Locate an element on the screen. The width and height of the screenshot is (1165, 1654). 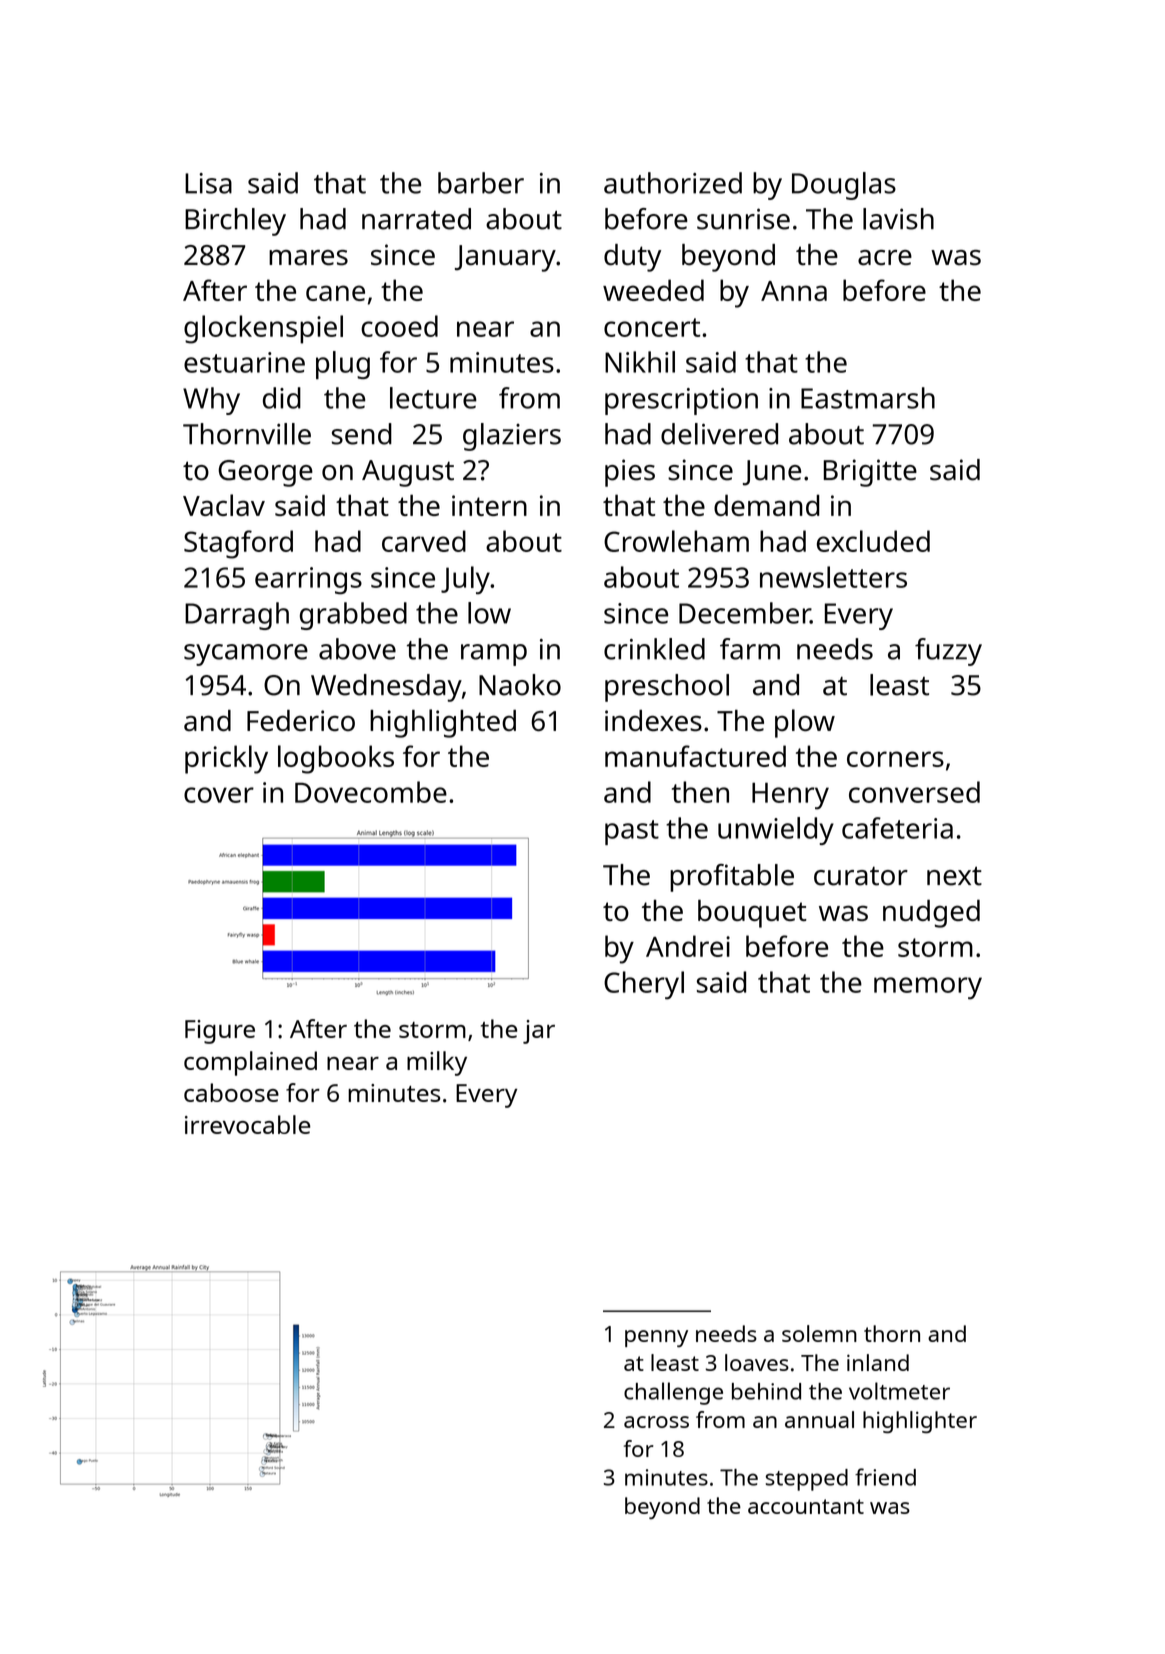
grabbed is located at coordinates (353, 616).
